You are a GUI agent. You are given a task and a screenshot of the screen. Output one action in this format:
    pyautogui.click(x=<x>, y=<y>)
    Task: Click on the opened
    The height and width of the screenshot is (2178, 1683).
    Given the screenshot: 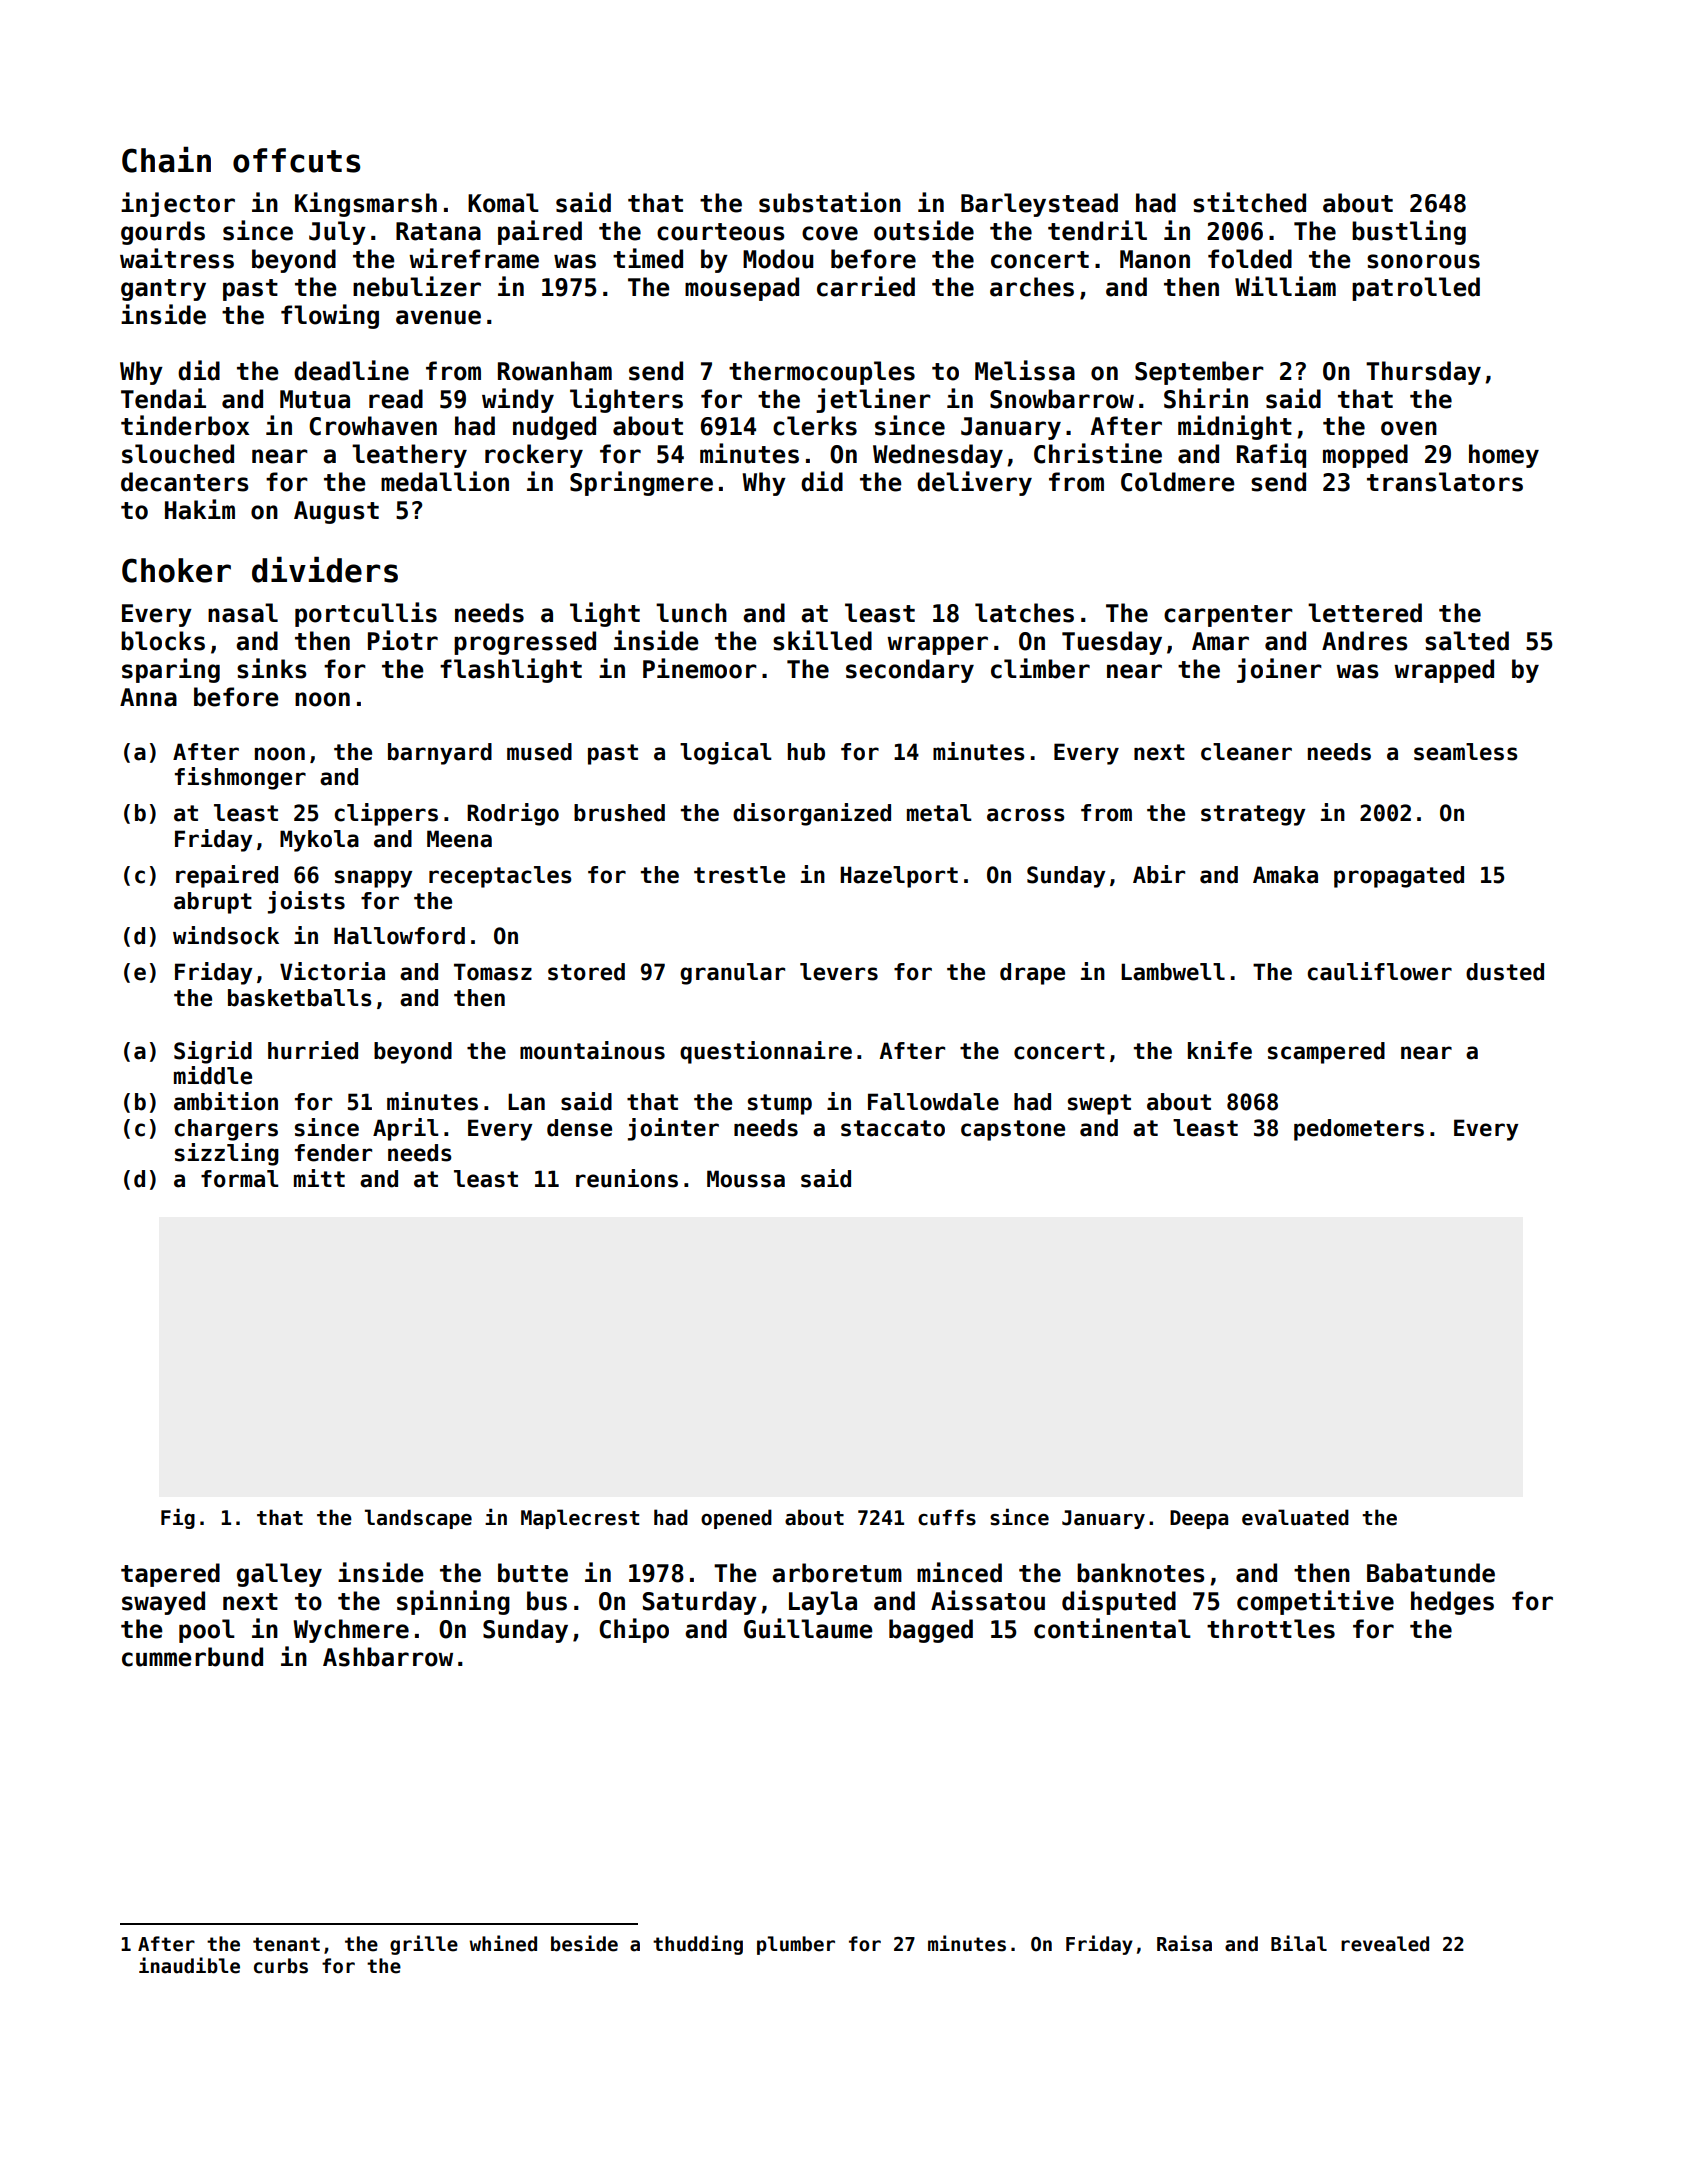 What is the action you would take?
    pyautogui.click(x=736, y=1519)
